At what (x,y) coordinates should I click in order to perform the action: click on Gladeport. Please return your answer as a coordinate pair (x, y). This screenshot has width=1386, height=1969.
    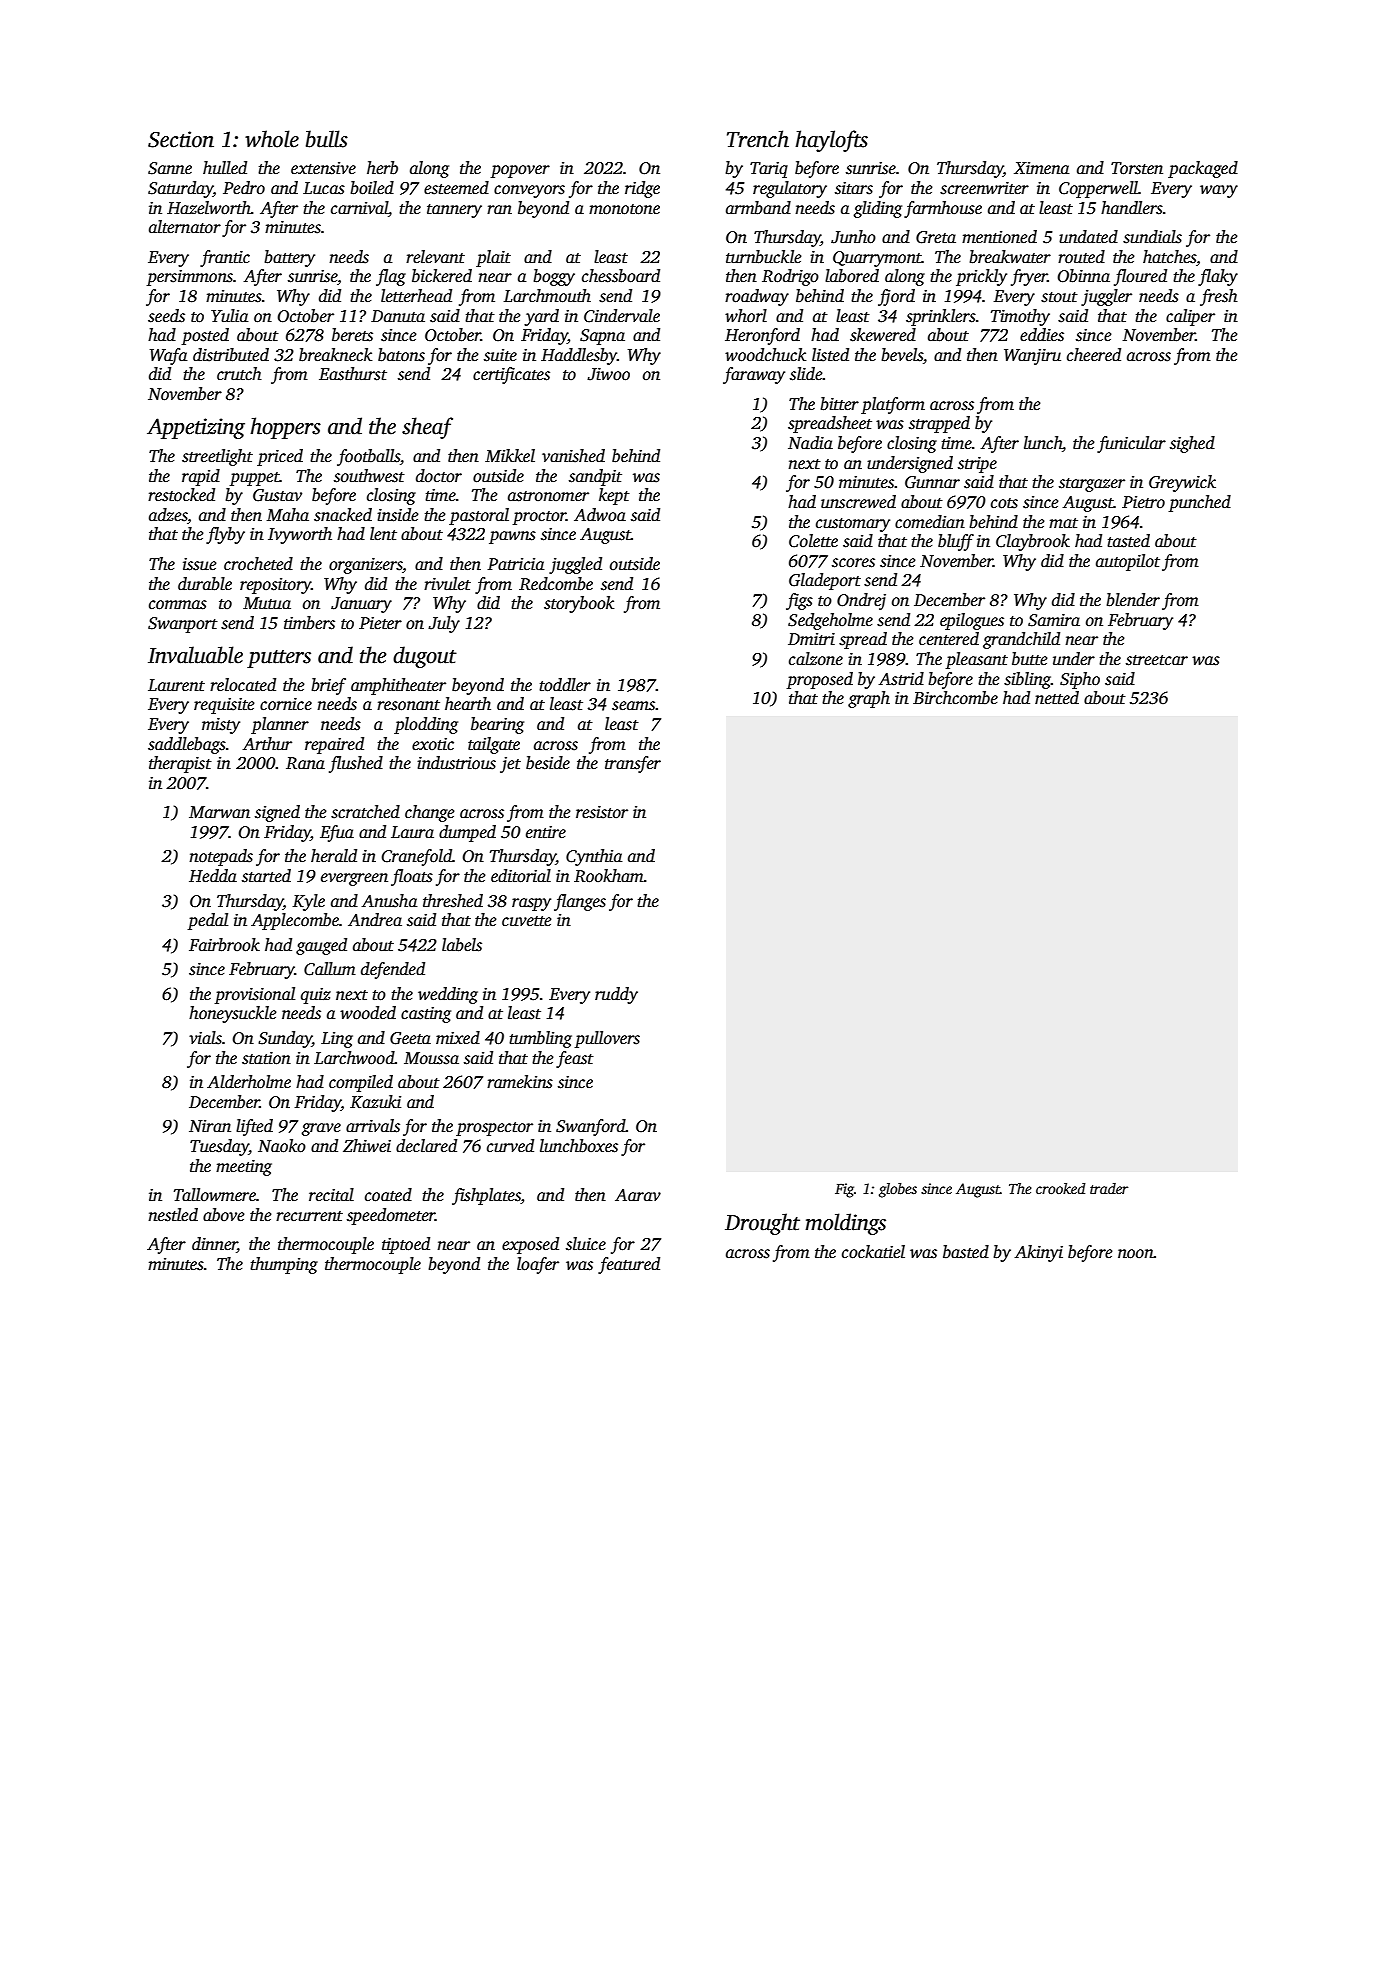
    Looking at the image, I should click on (825, 581).
